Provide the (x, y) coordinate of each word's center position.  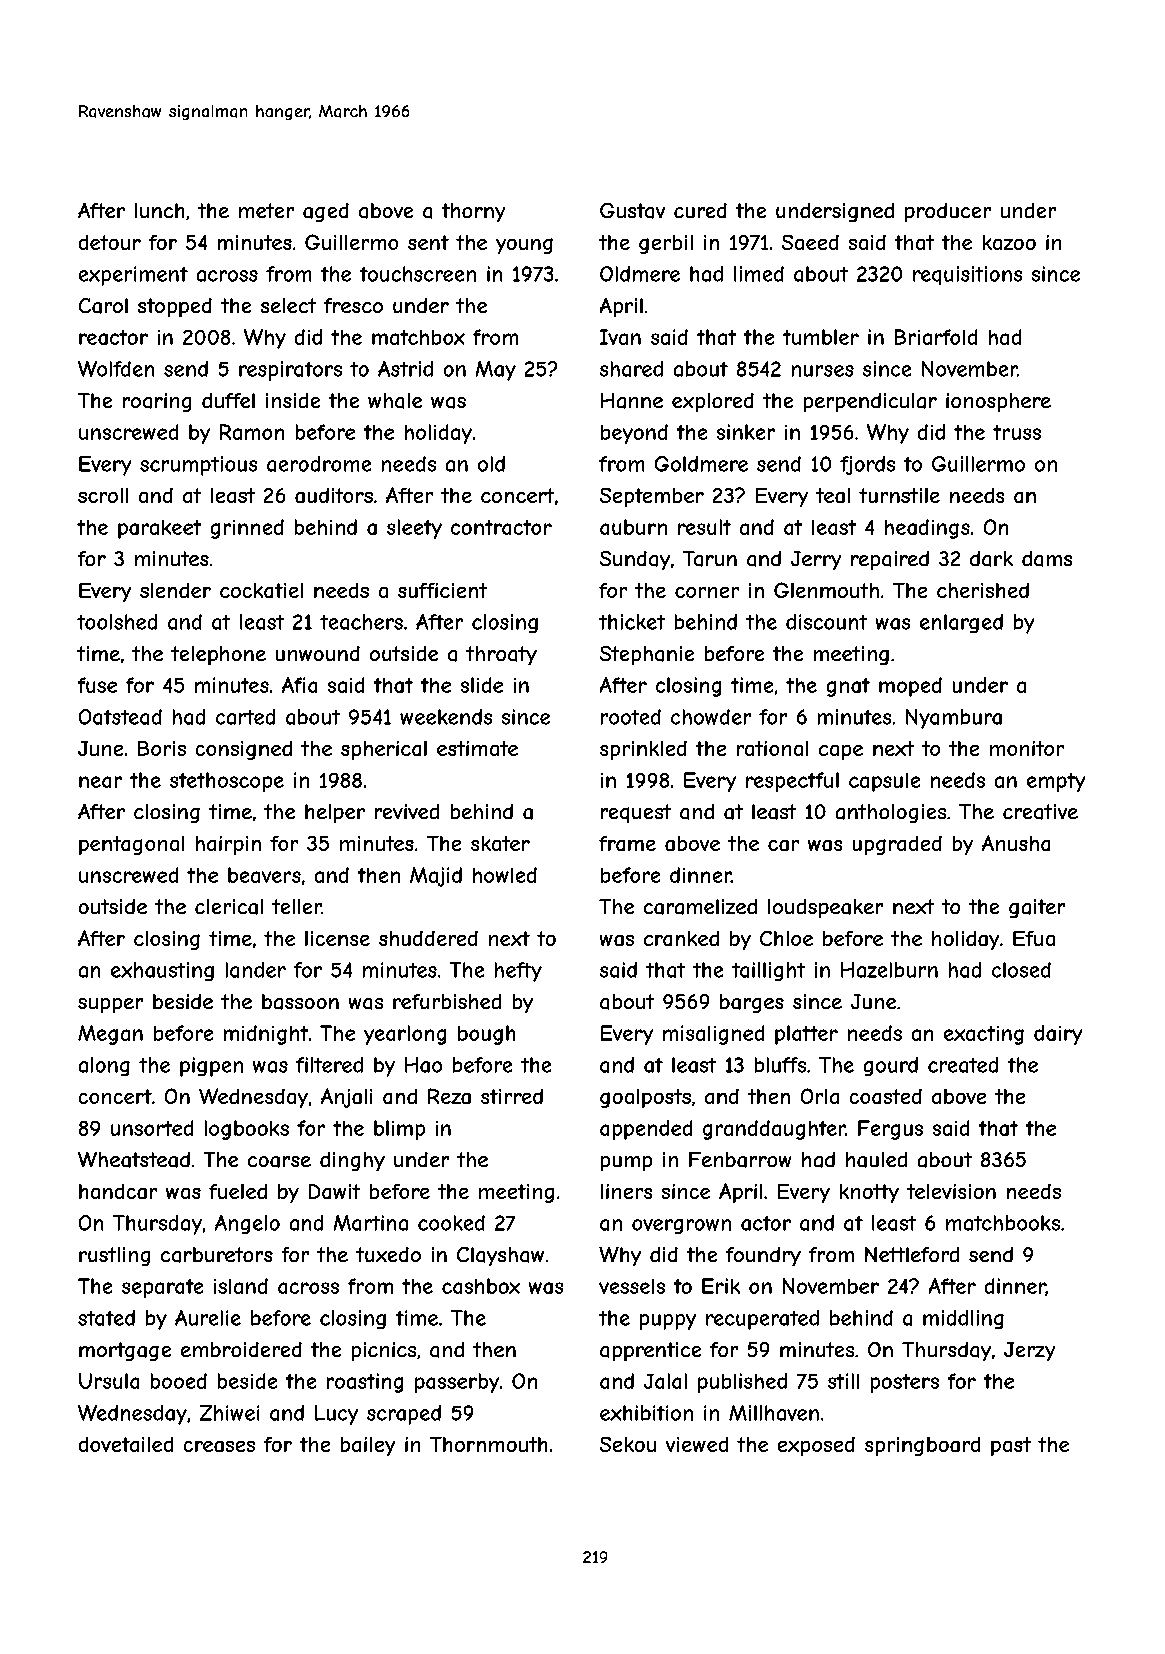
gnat (848, 687)
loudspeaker (825, 908)
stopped (175, 307)
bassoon (300, 1002)
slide (482, 685)
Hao (423, 1065)
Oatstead (120, 717)
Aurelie (208, 1318)
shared (631, 369)
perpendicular (870, 402)
